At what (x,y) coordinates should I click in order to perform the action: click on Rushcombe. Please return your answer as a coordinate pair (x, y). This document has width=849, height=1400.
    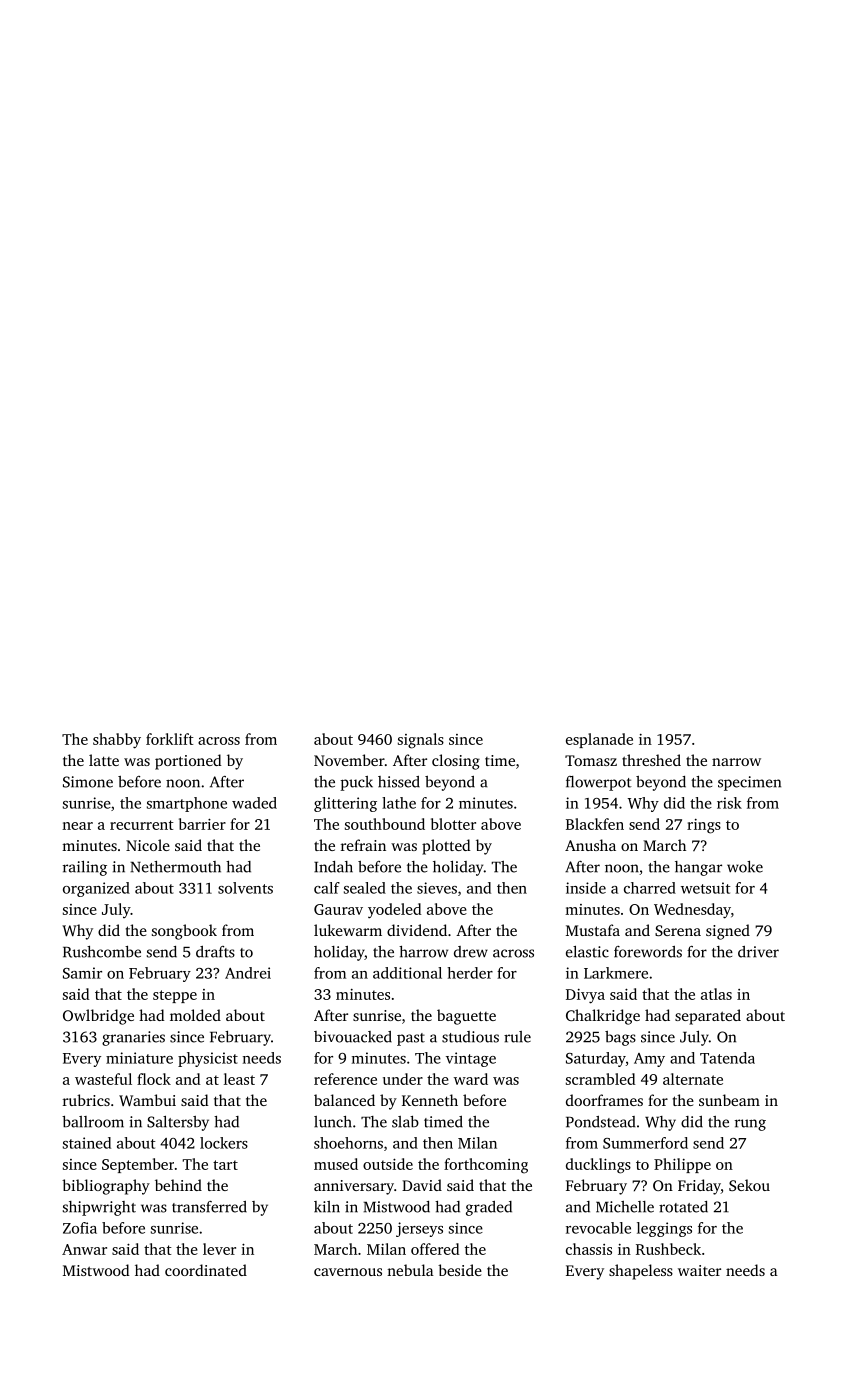
    Looking at the image, I should click on (102, 952).
